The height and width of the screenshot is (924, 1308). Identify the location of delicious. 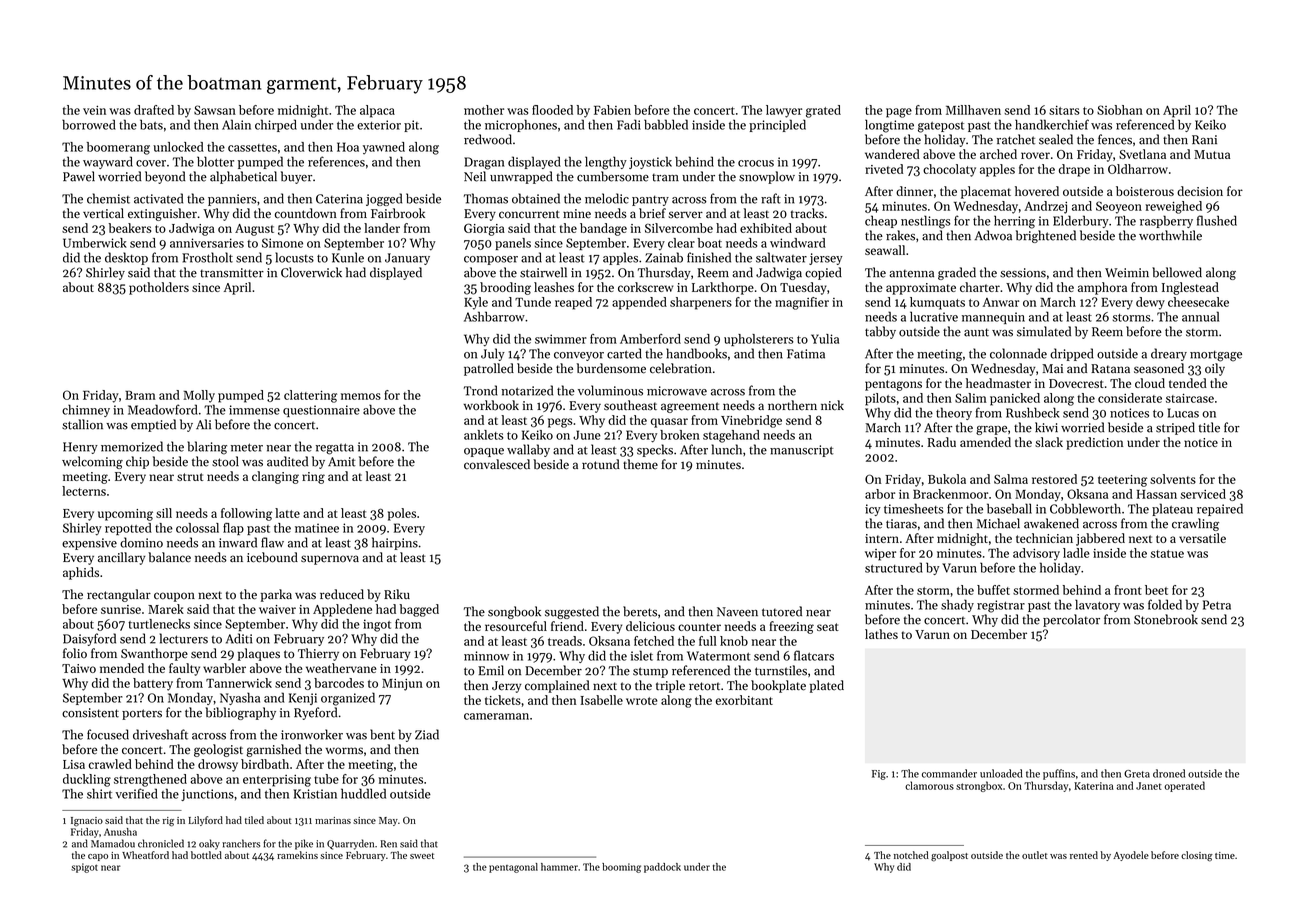
(650, 626).
